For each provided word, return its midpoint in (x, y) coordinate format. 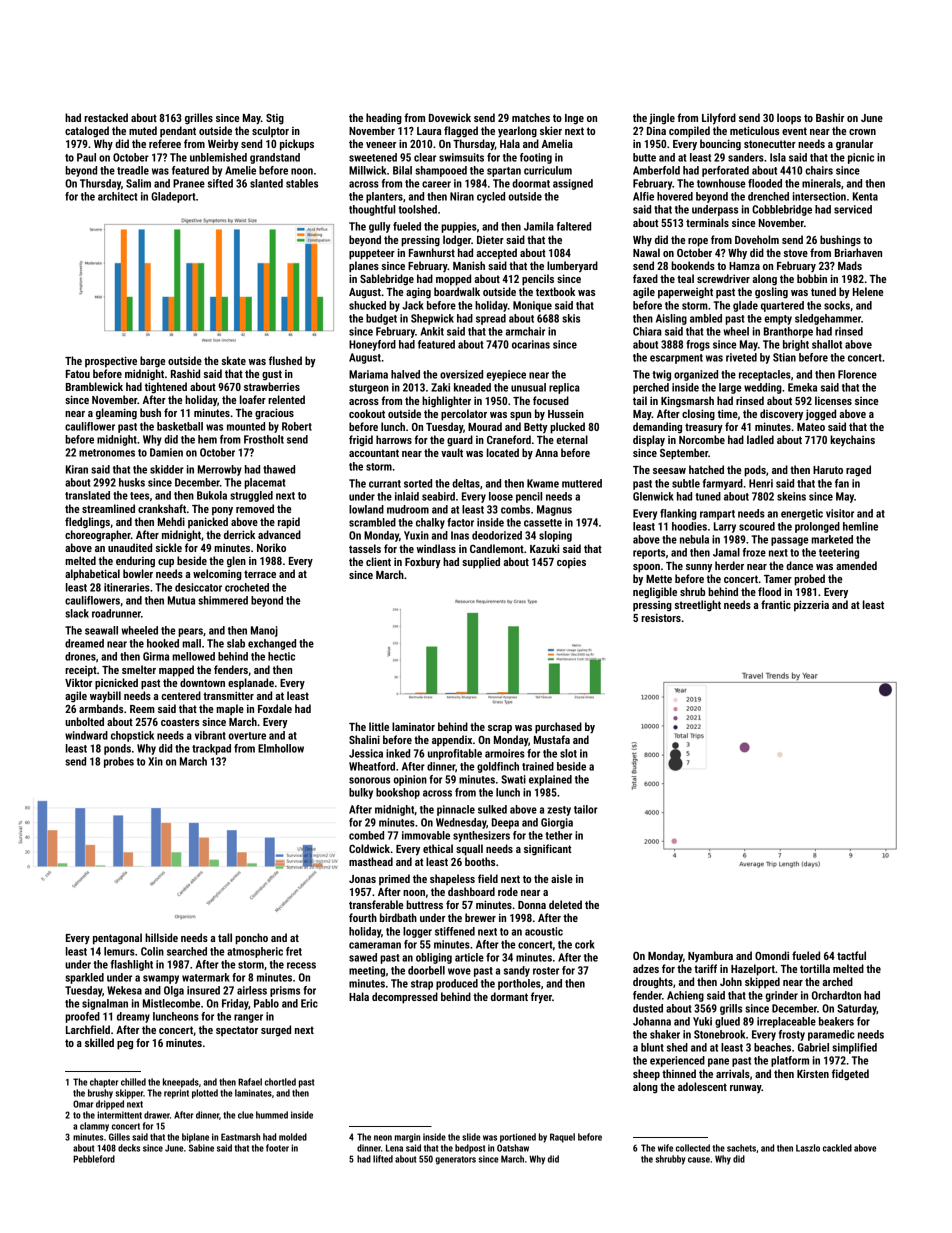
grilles (199, 119)
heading (384, 119)
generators (455, 1160)
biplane (195, 1138)
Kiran (77, 469)
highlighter (446, 402)
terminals (707, 222)
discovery (781, 415)
